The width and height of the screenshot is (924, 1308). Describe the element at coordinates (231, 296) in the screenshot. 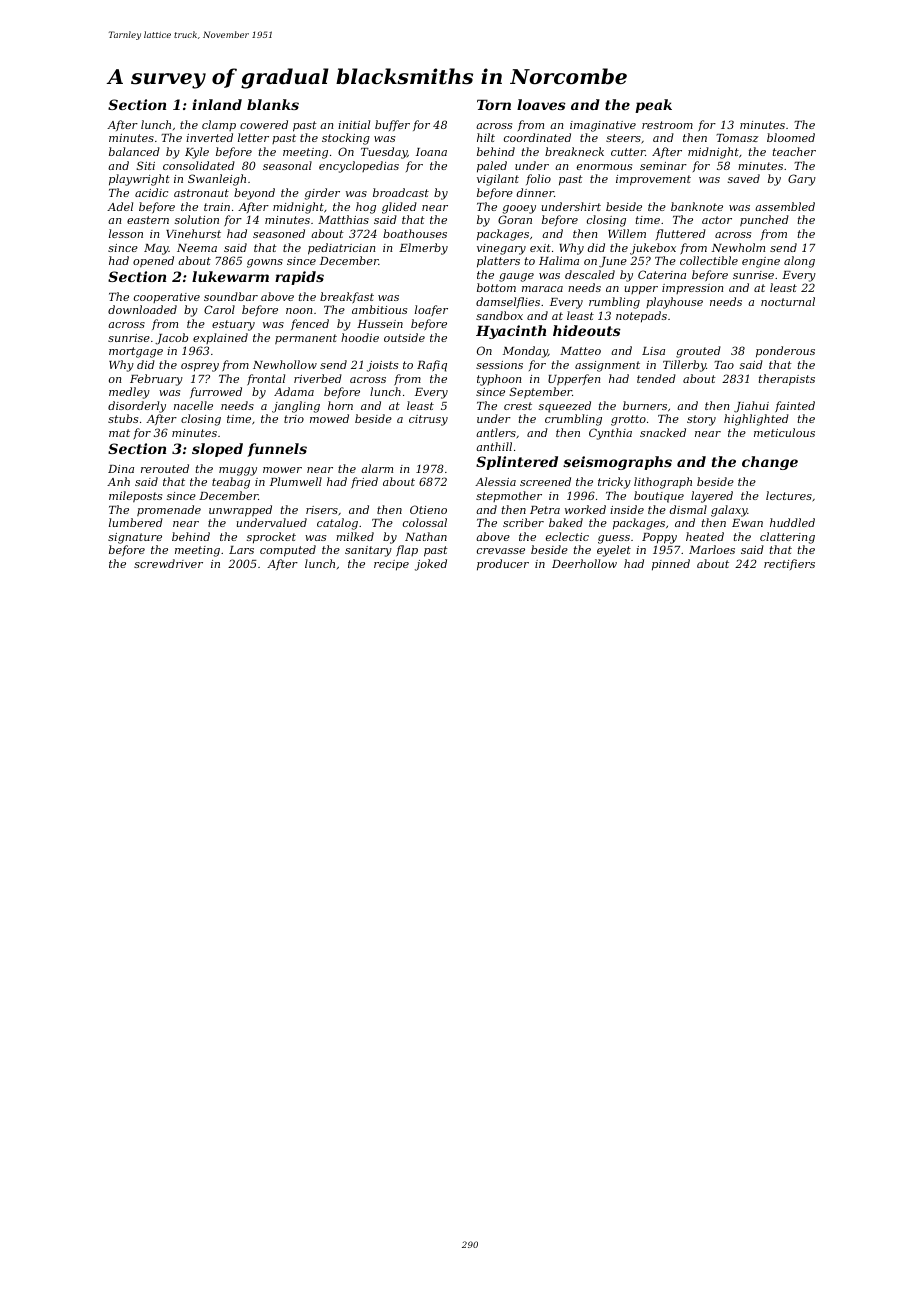

I see `soundbar` at that location.
